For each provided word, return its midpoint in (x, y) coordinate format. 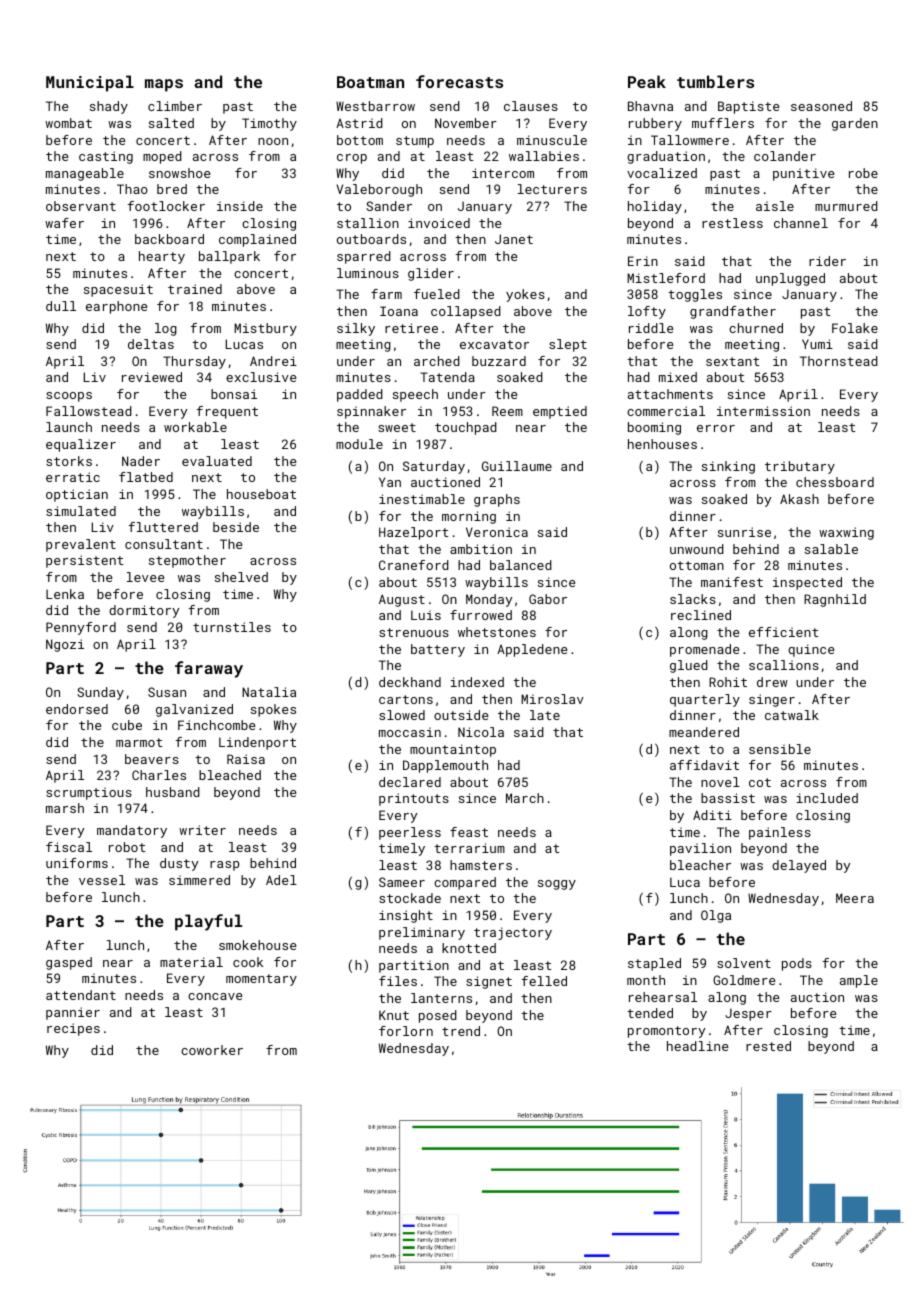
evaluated (217, 461)
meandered (704, 732)
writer (202, 830)
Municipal (90, 83)
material (191, 962)
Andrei (273, 361)
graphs (497, 500)
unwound (697, 549)
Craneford (414, 565)
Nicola (481, 732)
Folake (855, 328)
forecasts (459, 81)
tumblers (715, 81)
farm (386, 294)
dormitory (144, 611)
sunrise (744, 532)
